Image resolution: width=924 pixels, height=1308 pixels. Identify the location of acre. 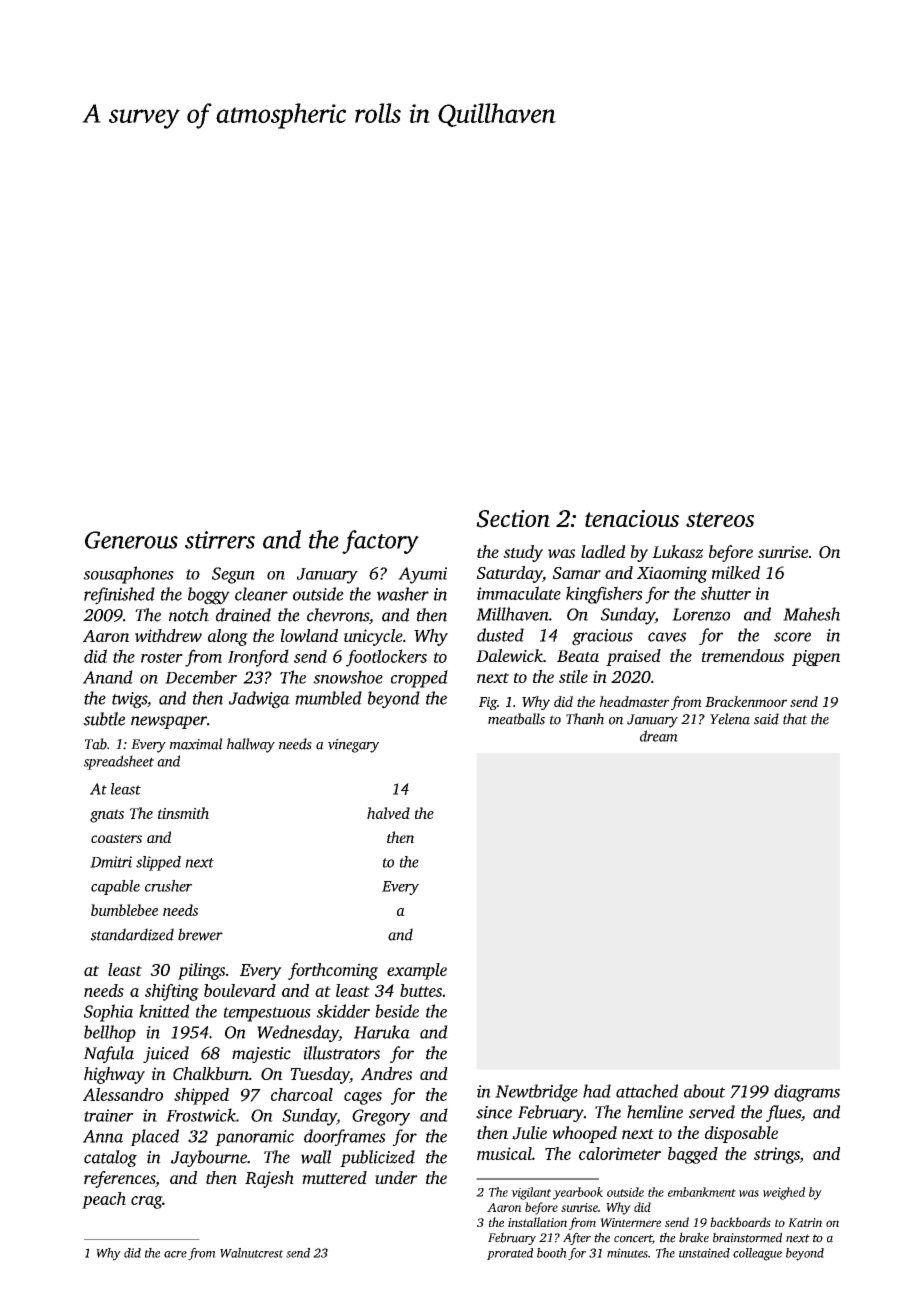
(175, 1254).
